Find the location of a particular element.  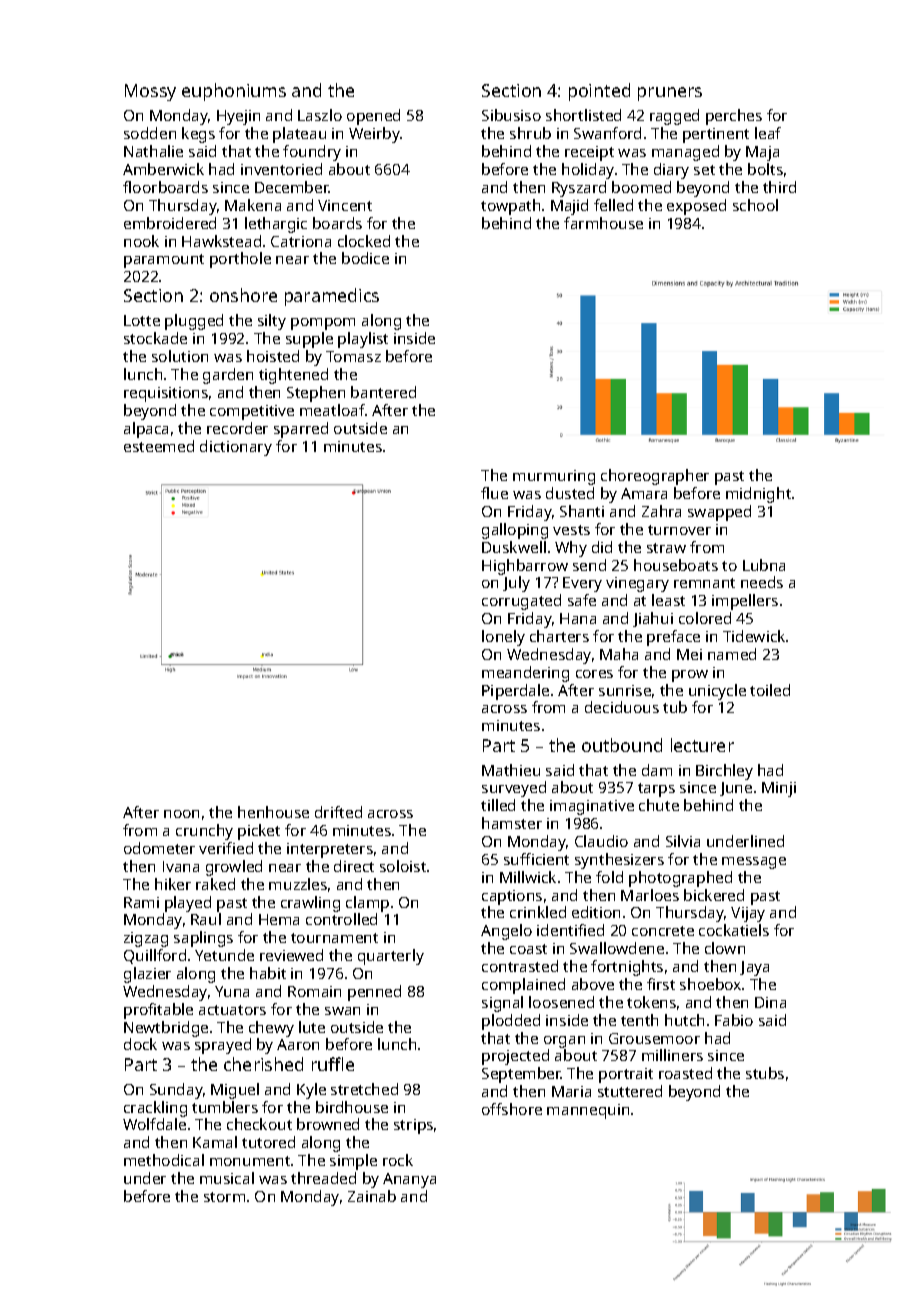

flue is located at coordinates (494, 493).
